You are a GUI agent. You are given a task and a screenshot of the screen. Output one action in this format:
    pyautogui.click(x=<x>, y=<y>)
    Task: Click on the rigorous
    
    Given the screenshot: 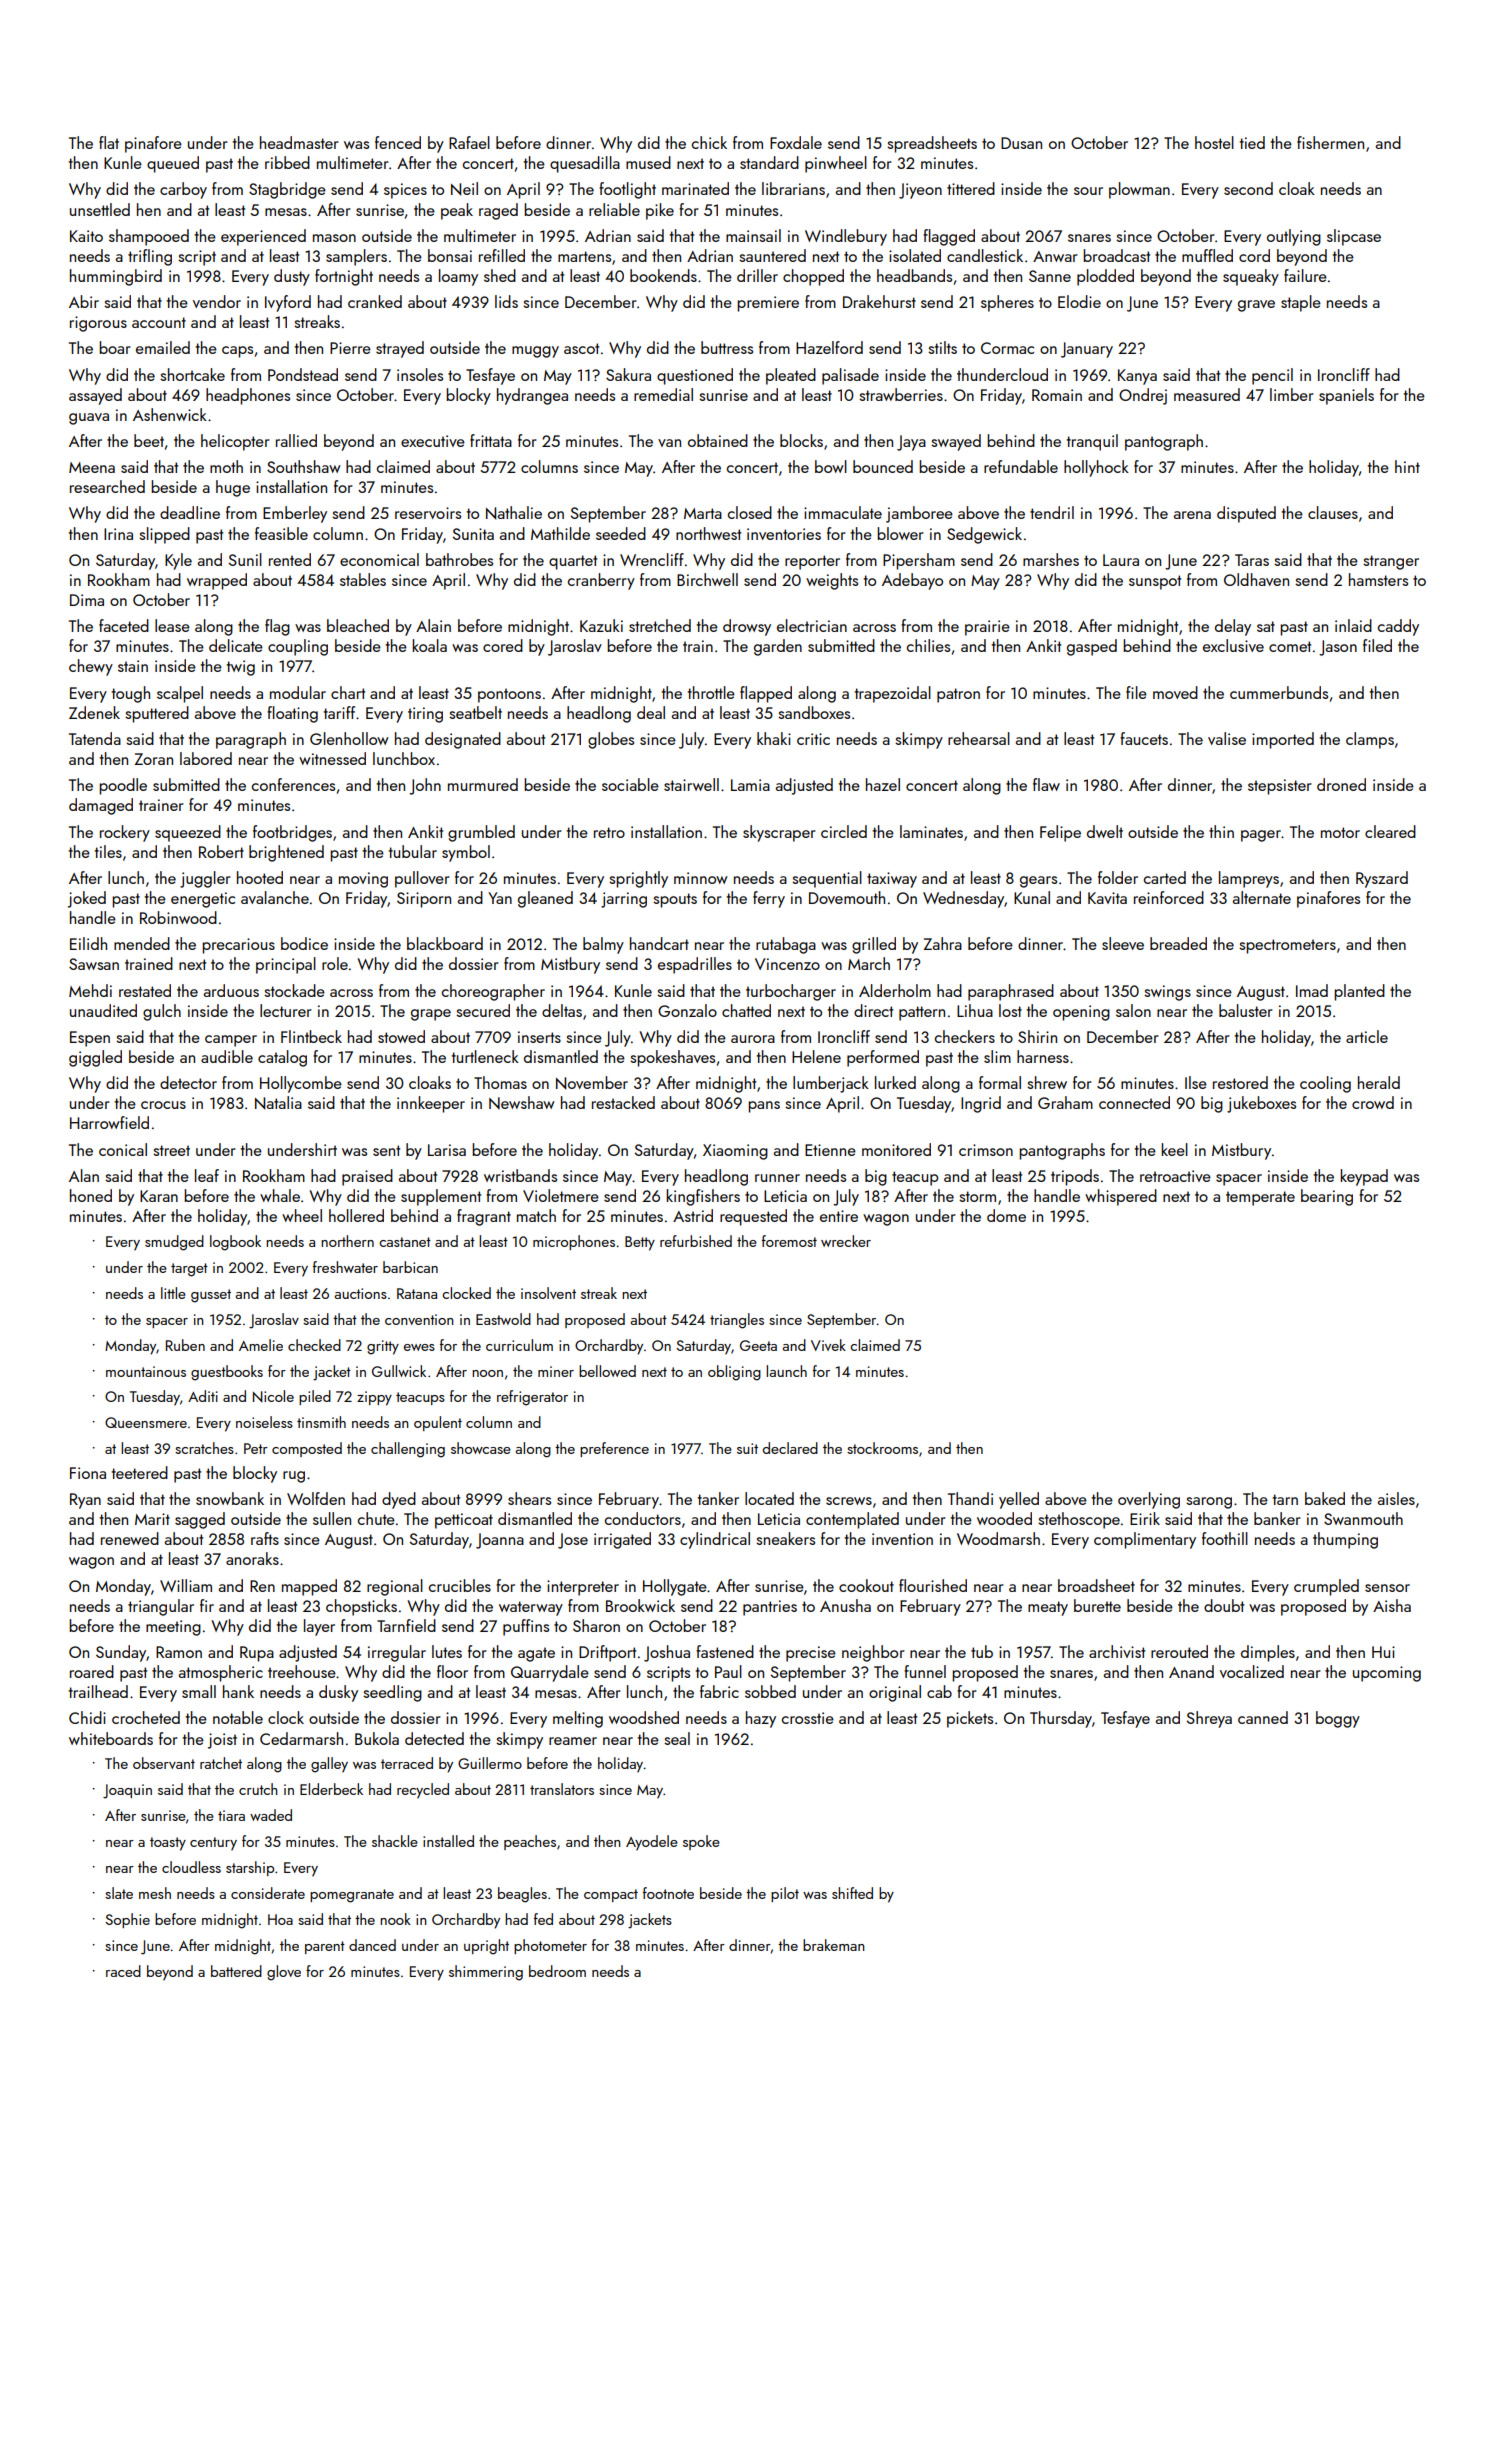 What is the action you would take?
    pyautogui.click(x=98, y=324)
